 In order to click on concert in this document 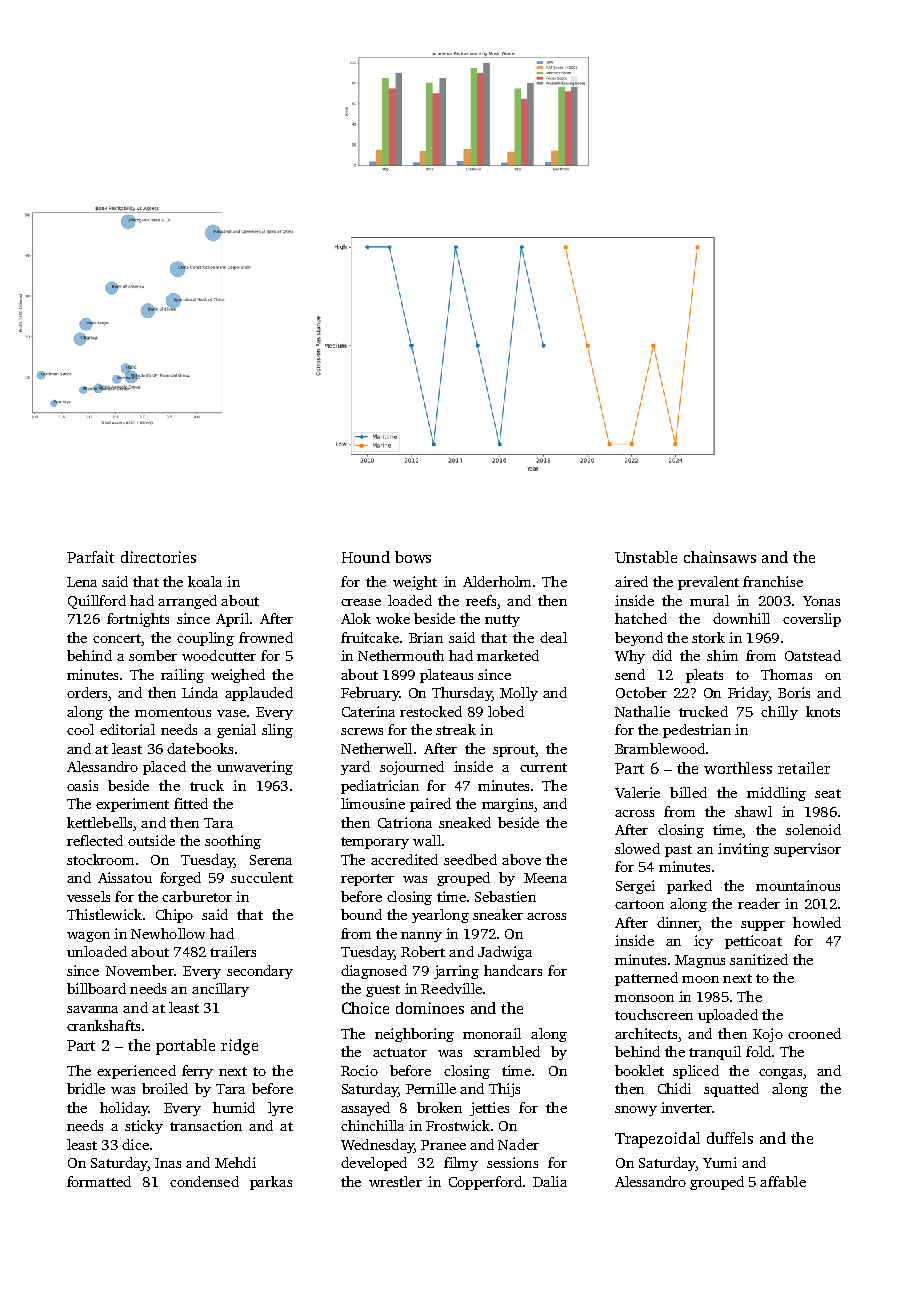, I will do `click(117, 638)`.
